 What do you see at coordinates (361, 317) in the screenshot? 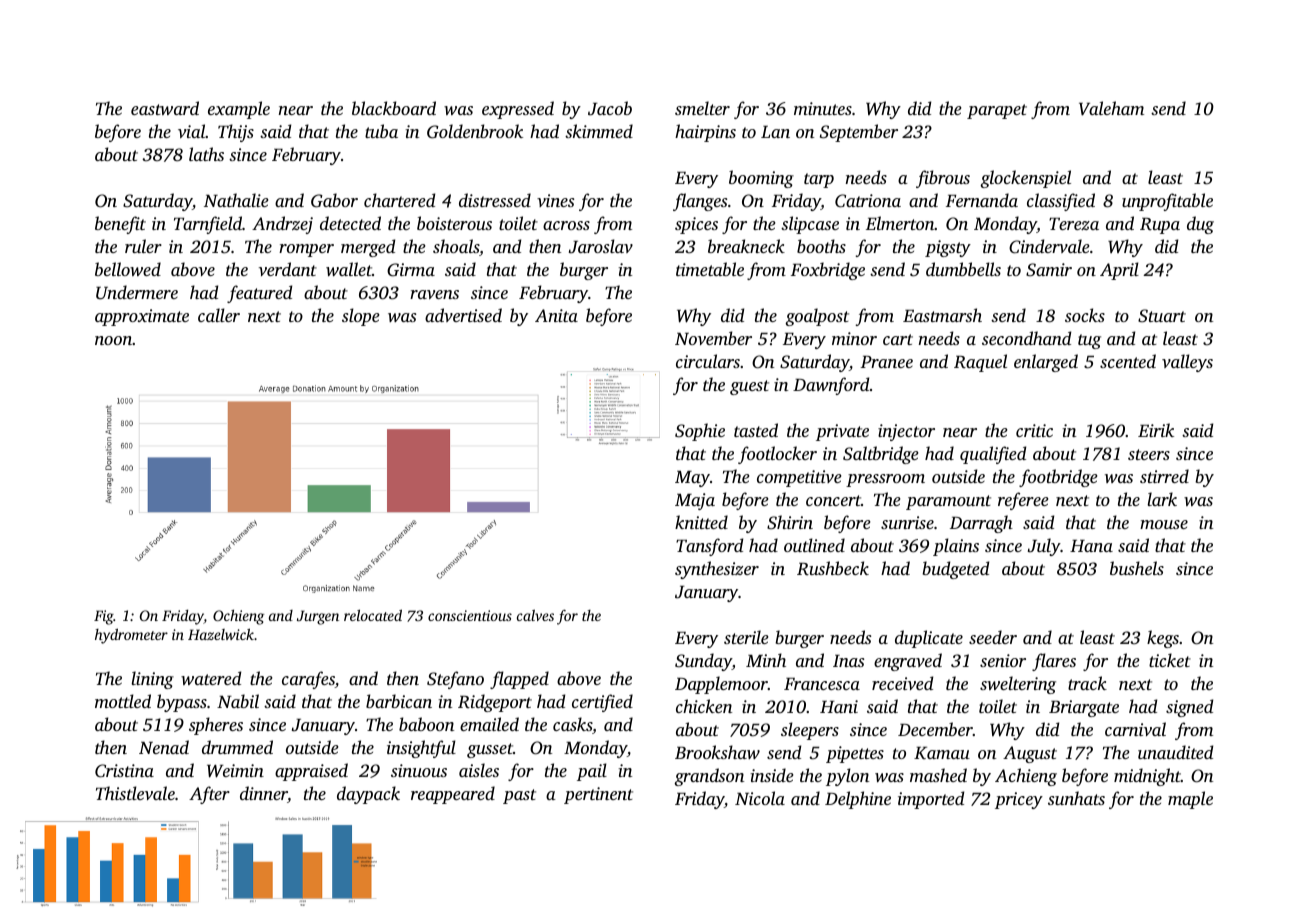
I see `slope` at bounding box center [361, 317].
